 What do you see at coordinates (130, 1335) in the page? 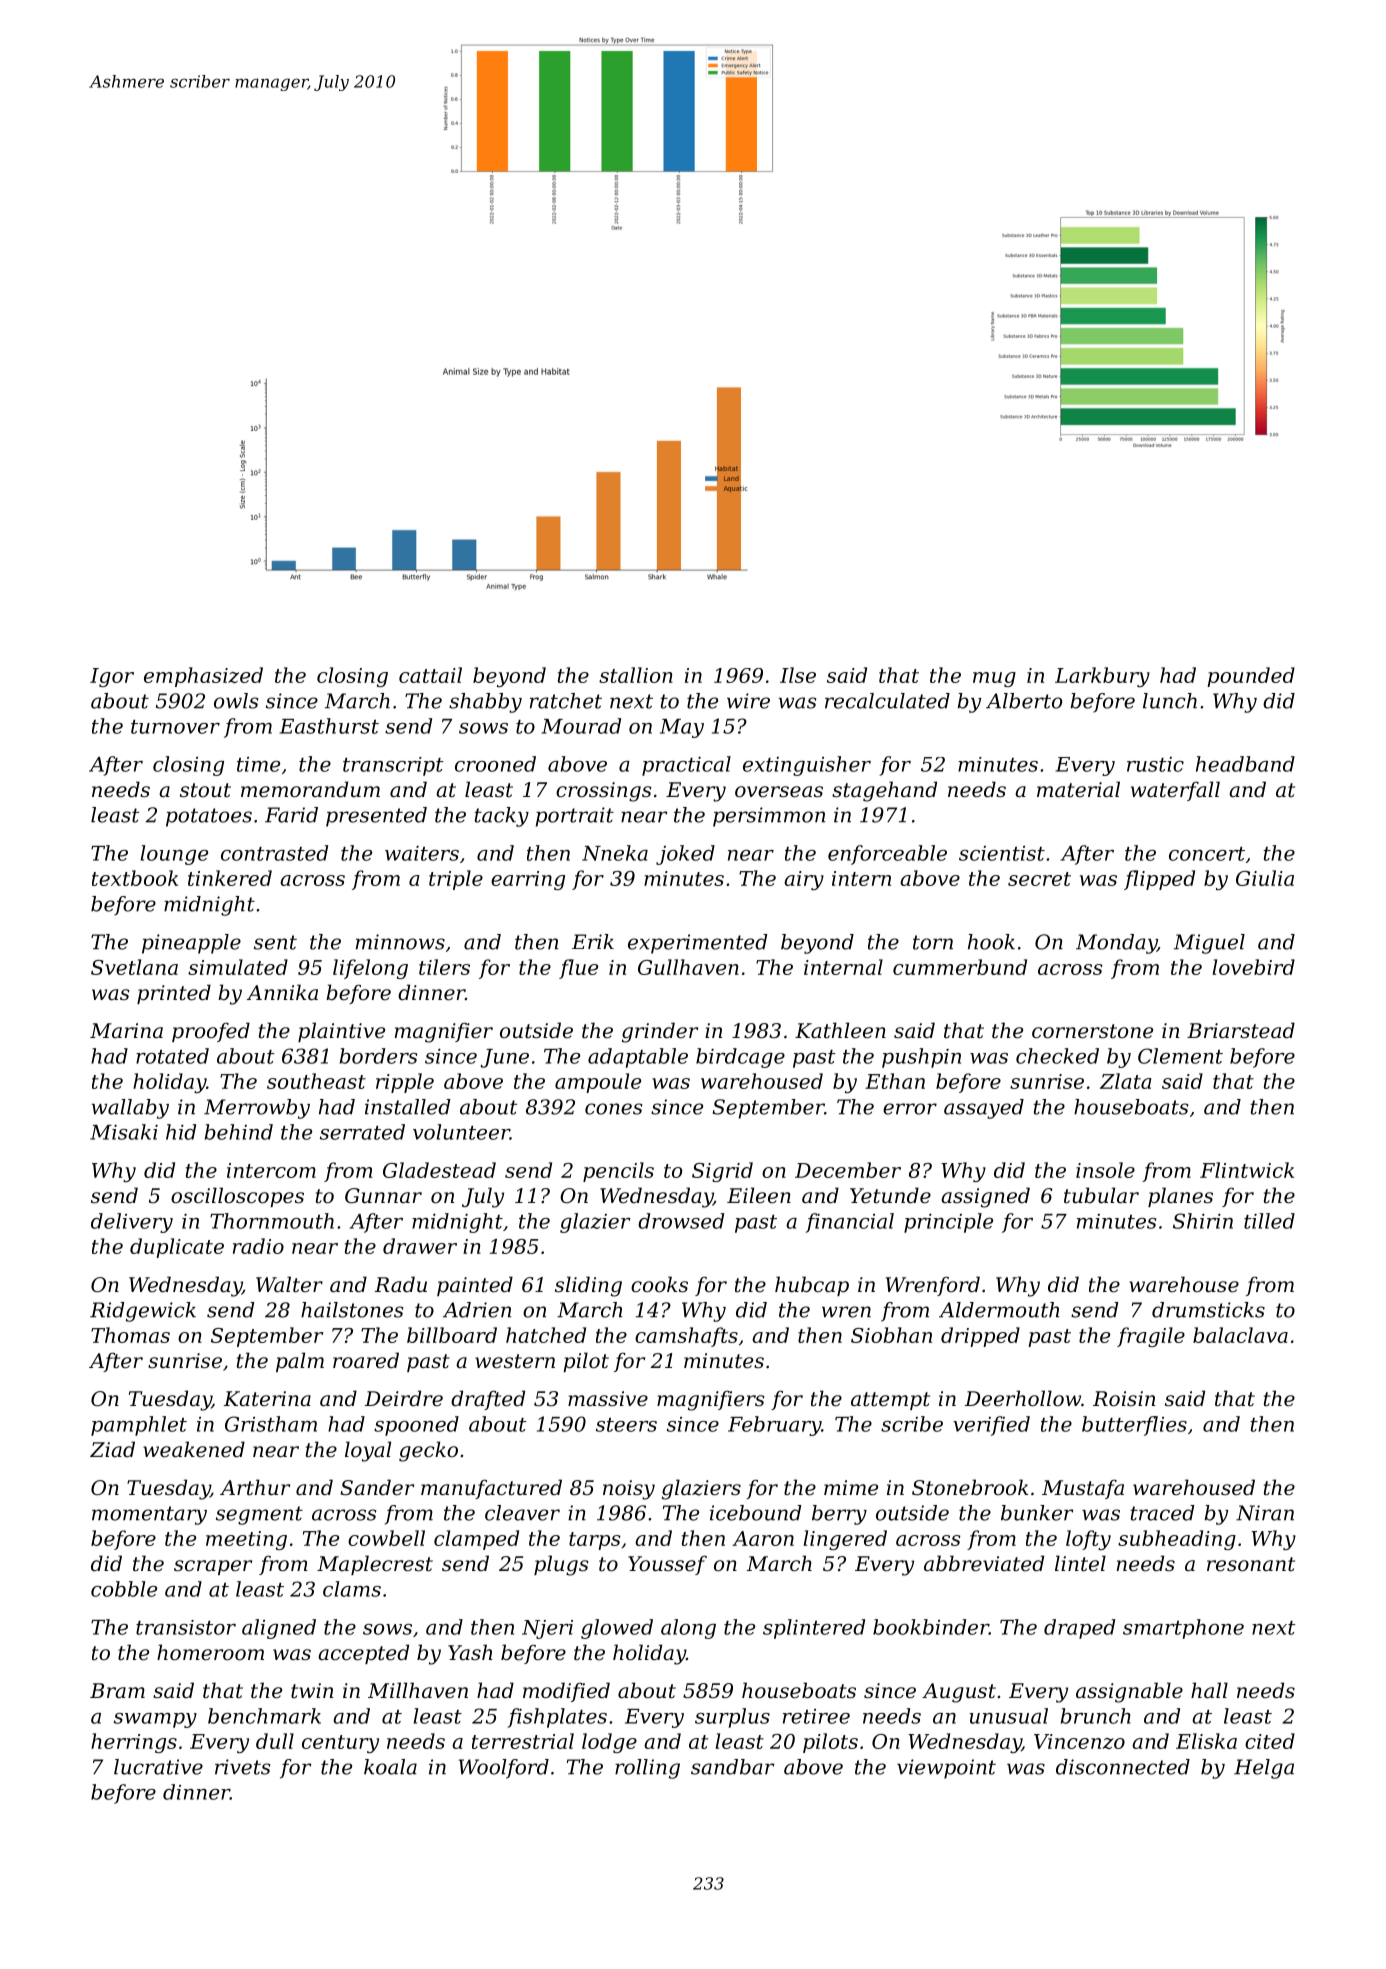
I see `Thomas` at bounding box center [130, 1335].
